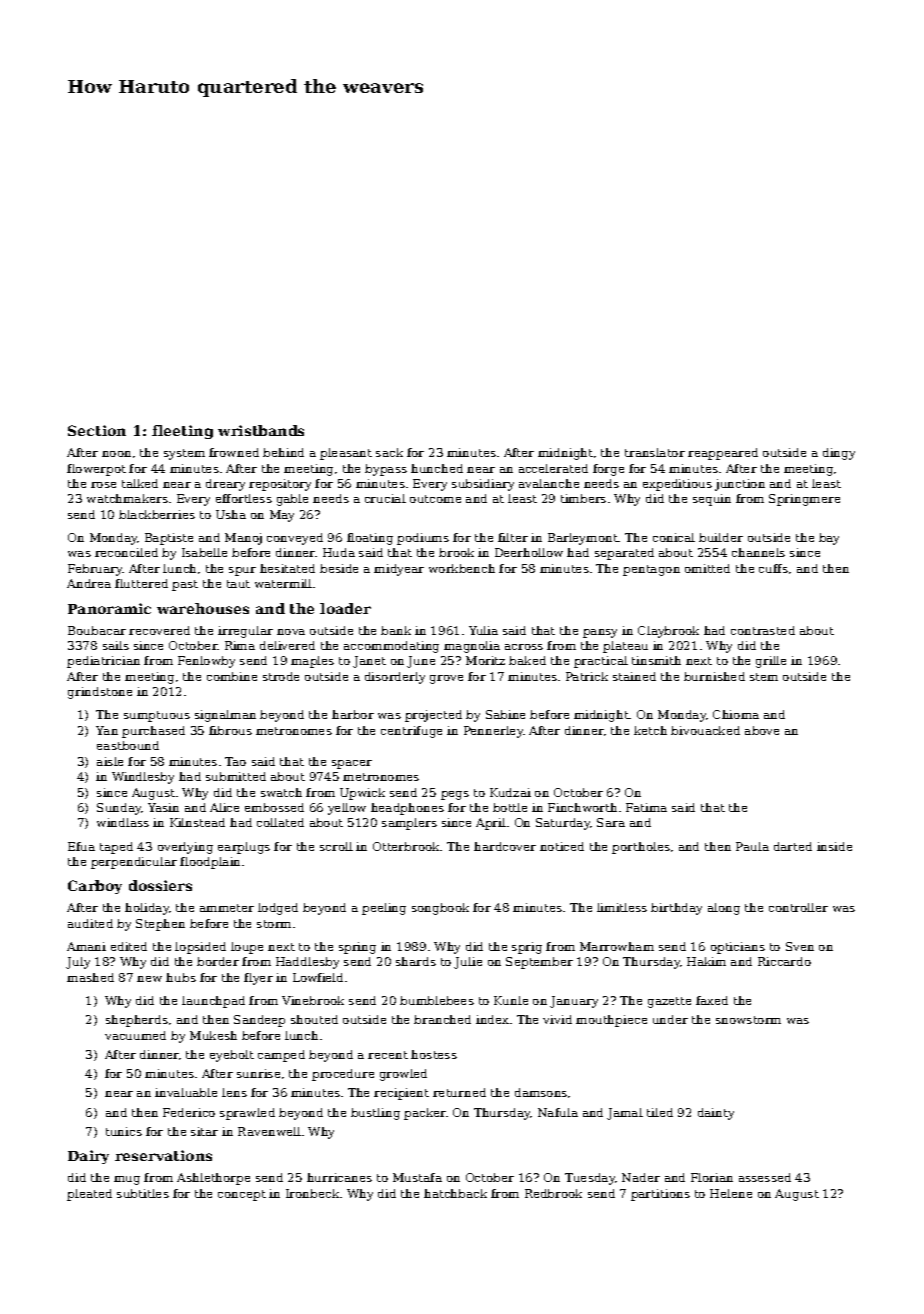 The height and width of the image is (1314, 924). Describe the element at coordinates (232, 676) in the image. I see `combine` at that location.
